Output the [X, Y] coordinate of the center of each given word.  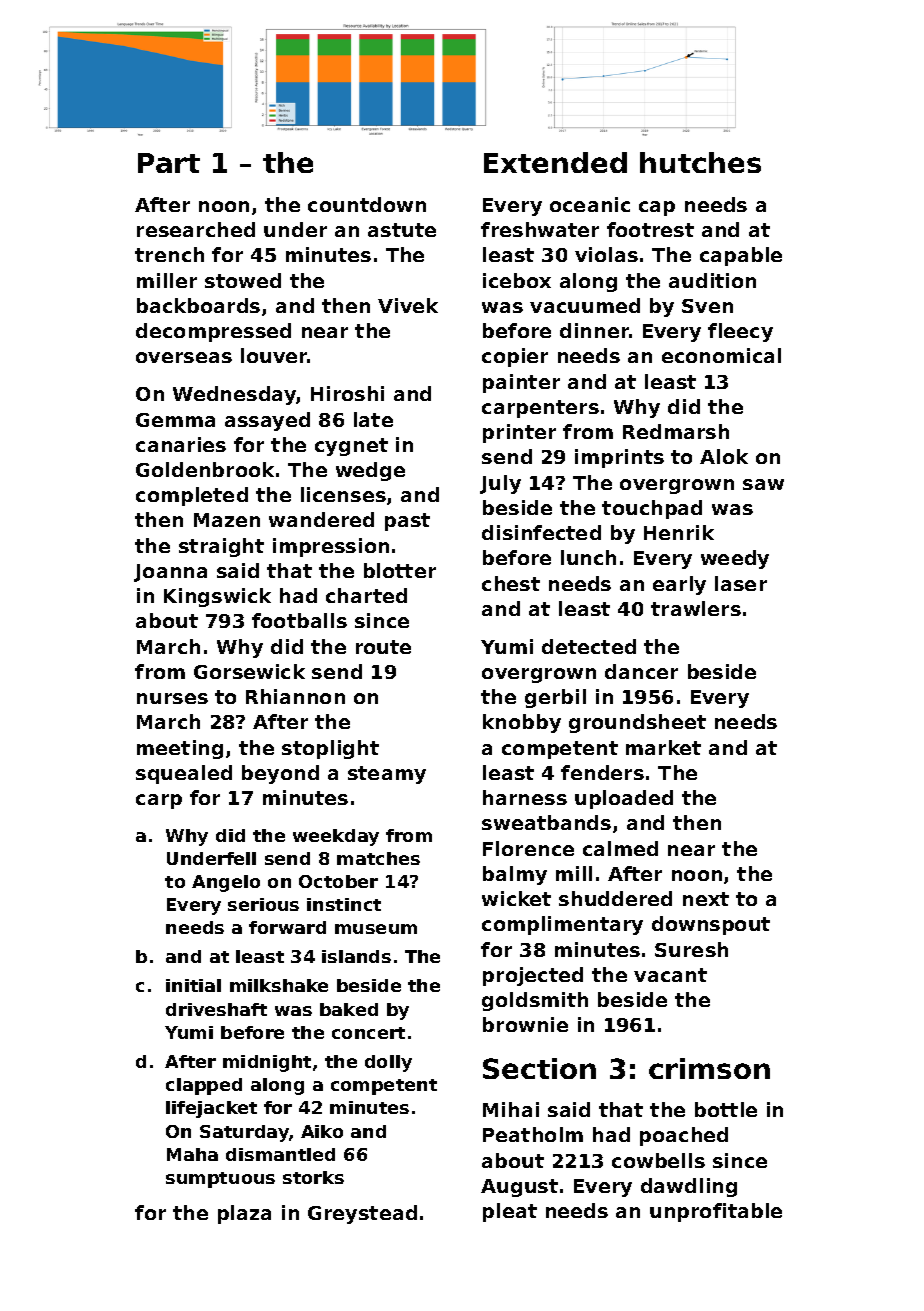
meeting [180, 749]
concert [368, 1033]
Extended [555, 162]
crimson [709, 1068]
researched [196, 229]
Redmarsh [676, 431]
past [407, 522]
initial [193, 985]
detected [589, 646]
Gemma [175, 420]
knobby [522, 723]
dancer [641, 671]
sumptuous [220, 1180]
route [383, 647]
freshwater [540, 229]
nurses [172, 698]
